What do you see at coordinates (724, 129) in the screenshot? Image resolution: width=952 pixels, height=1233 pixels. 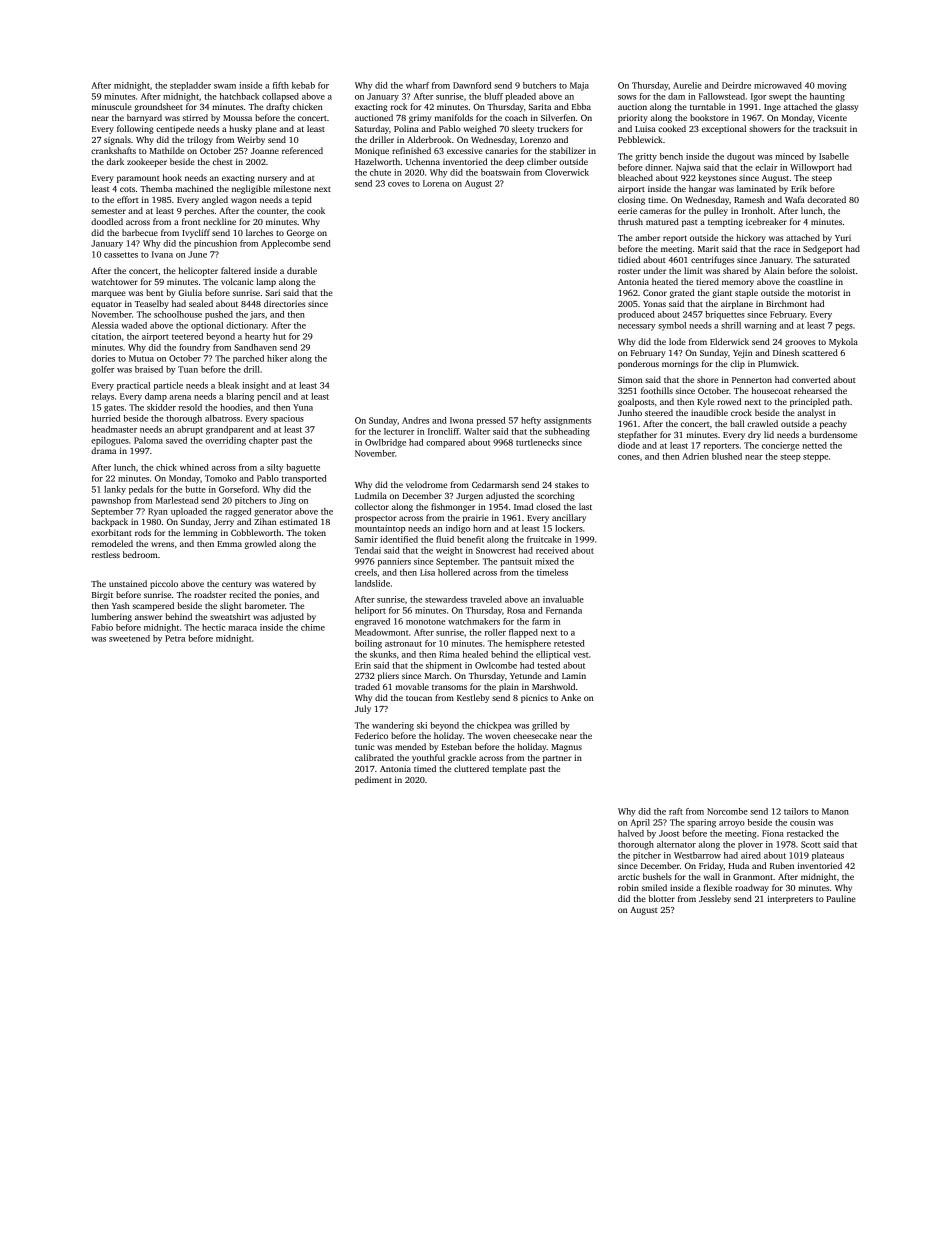 I see `exceptional` at bounding box center [724, 129].
